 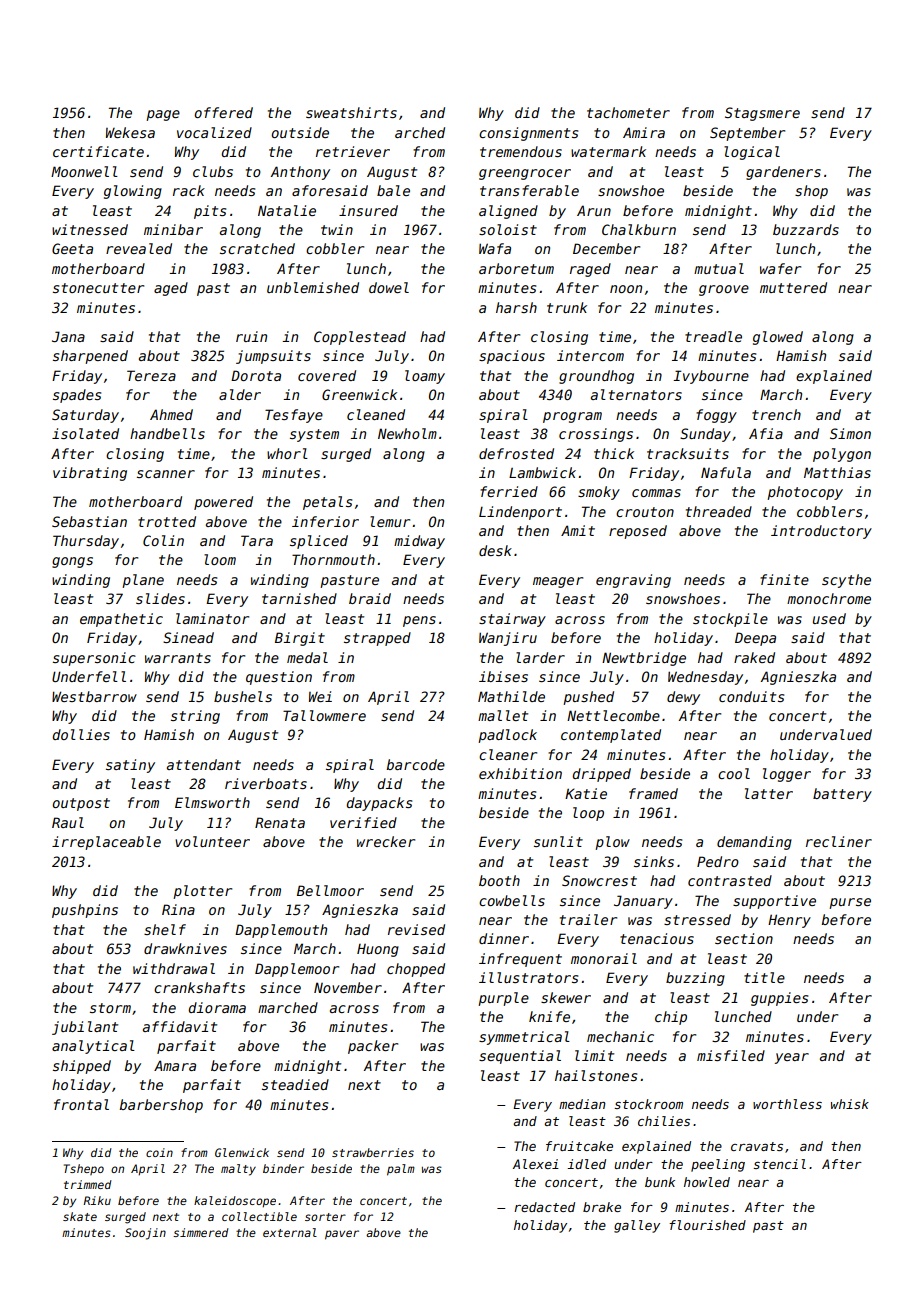 I want to click on sorter, so click(x=325, y=1217).
